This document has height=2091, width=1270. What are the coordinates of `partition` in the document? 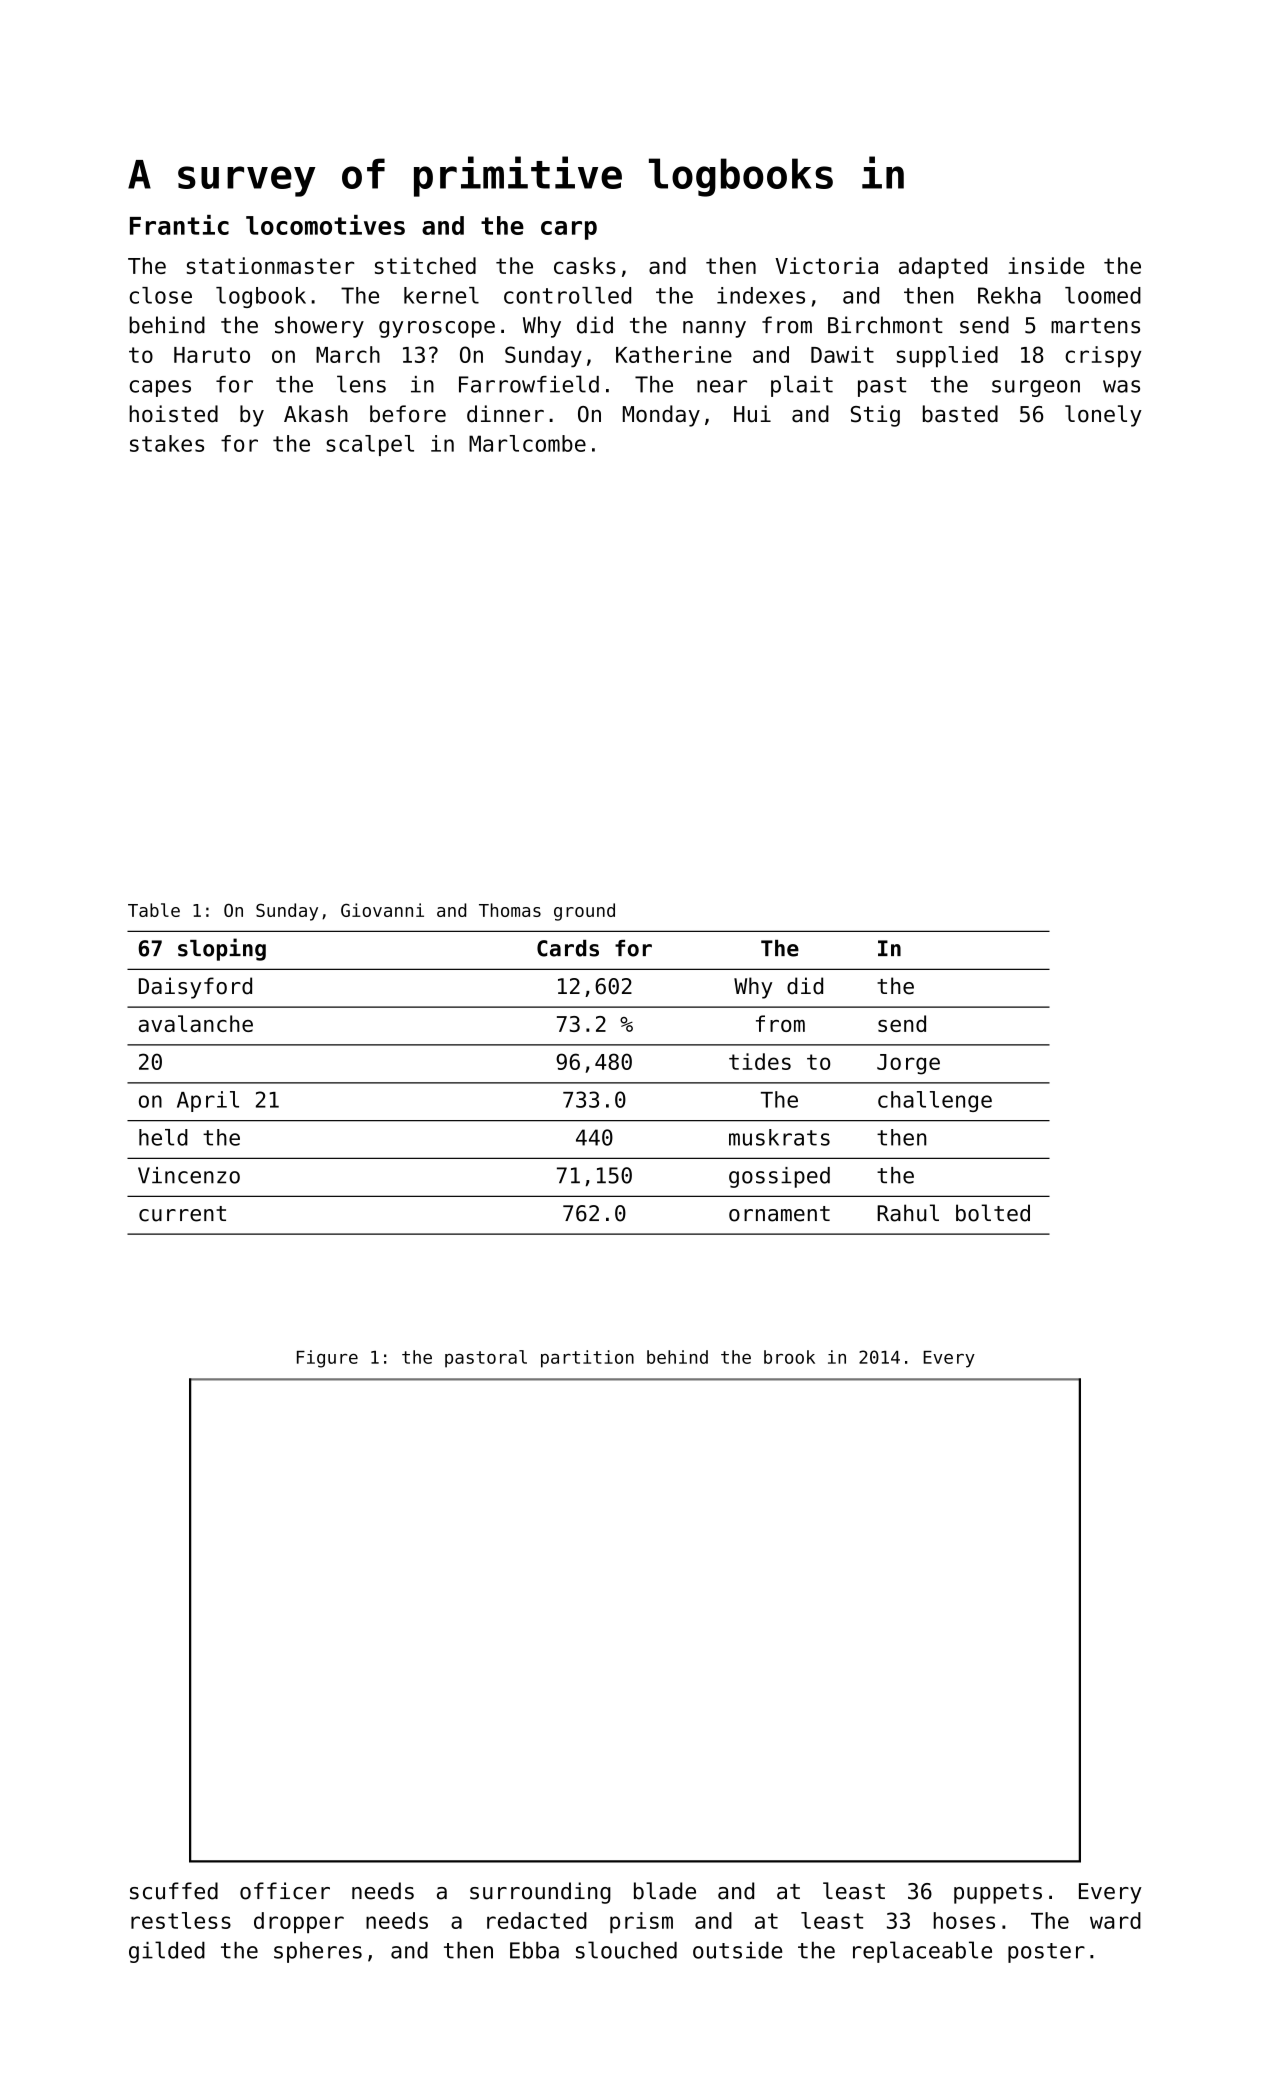 It's located at (587, 1359).
